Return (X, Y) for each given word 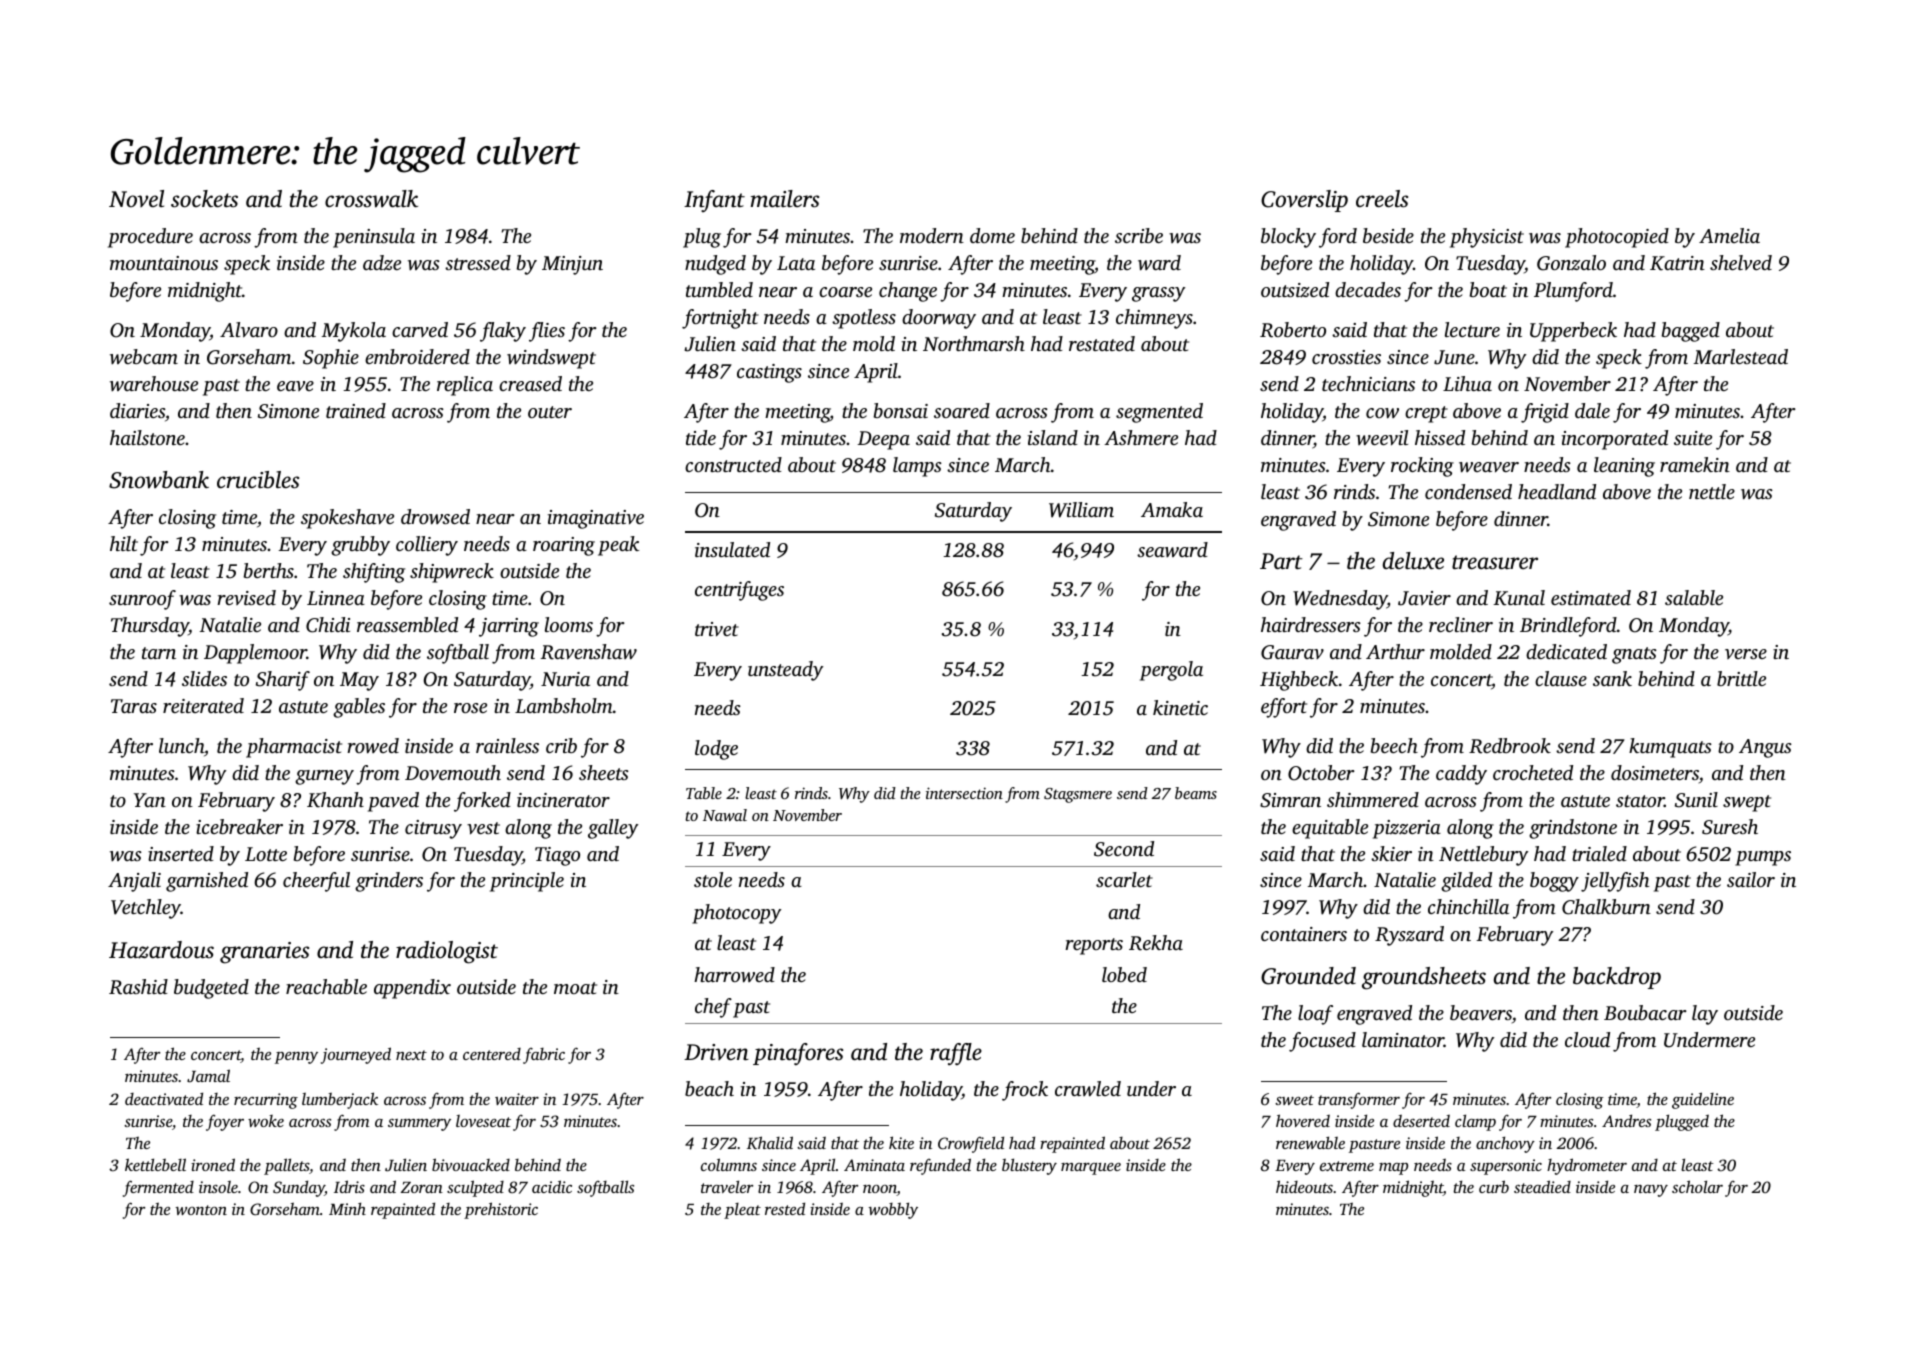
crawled (1088, 1089)
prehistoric (501, 1210)
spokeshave (347, 519)
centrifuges (739, 591)
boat (1488, 289)
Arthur (1395, 651)
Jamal (208, 1076)
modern (932, 235)
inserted (181, 853)
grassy (1159, 294)
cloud (1587, 1039)
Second (1124, 849)
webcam (144, 356)
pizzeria (1407, 829)
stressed (478, 262)
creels (1382, 199)
